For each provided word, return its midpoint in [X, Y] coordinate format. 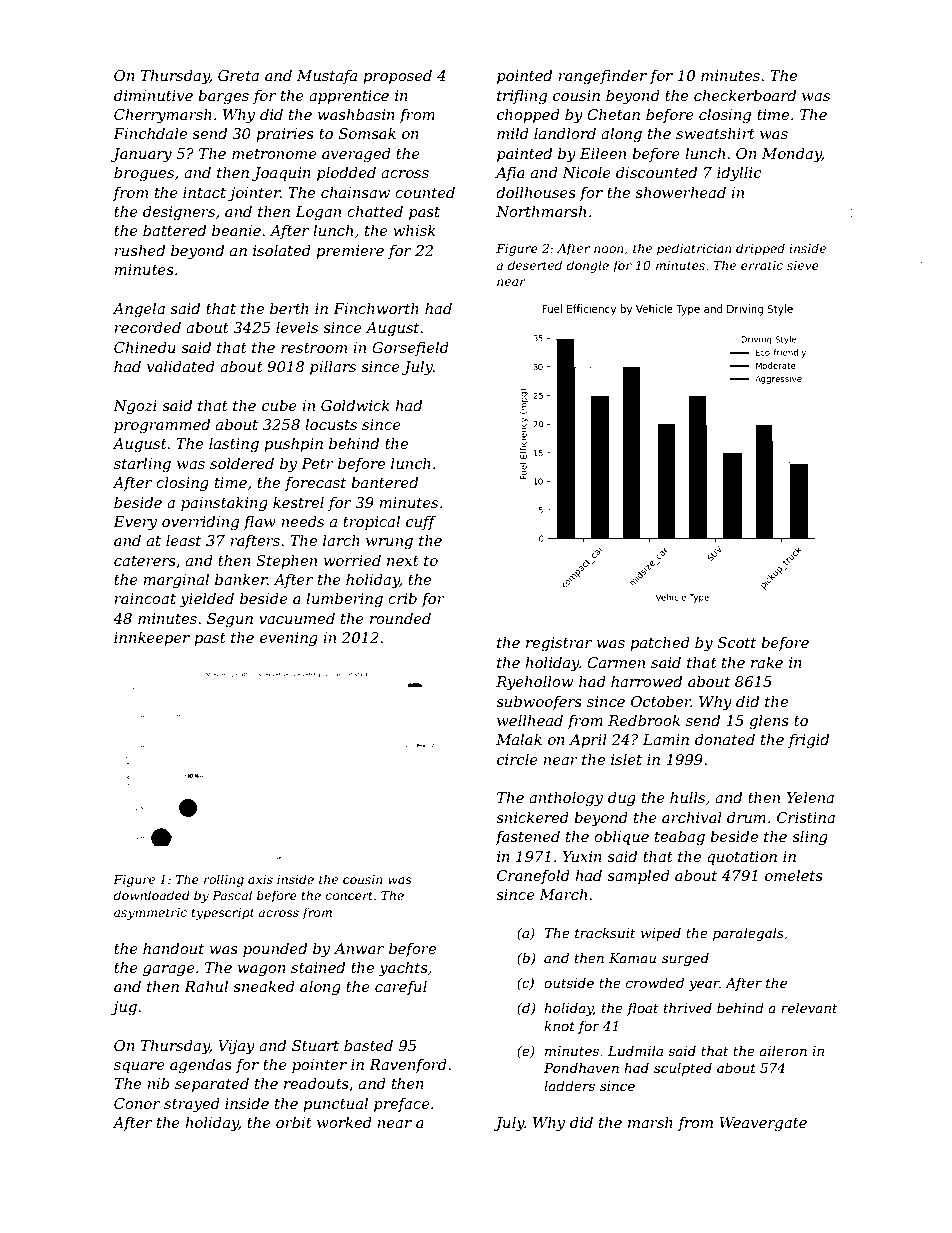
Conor [137, 1103]
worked [344, 1122]
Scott [737, 642]
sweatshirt [715, 133]
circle [517, 759]
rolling [224, 880]
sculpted [683, 1069]
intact [204, 192]
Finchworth [376, 308]
